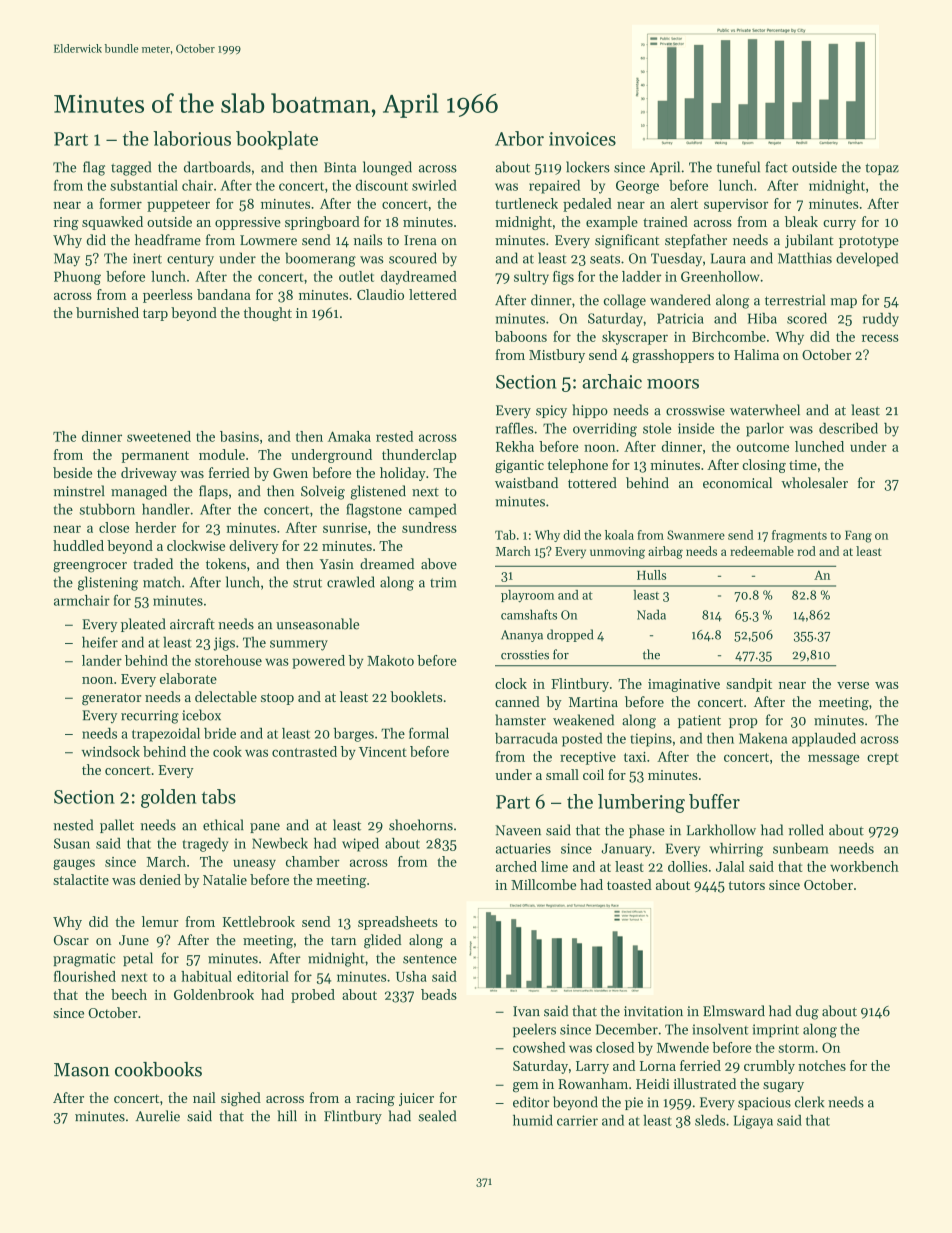 The image size is (952, 1233). What do you see at coordinates (515, 446) in the screenshot?
I see `Rekha` at bounding box center [515, 446].
